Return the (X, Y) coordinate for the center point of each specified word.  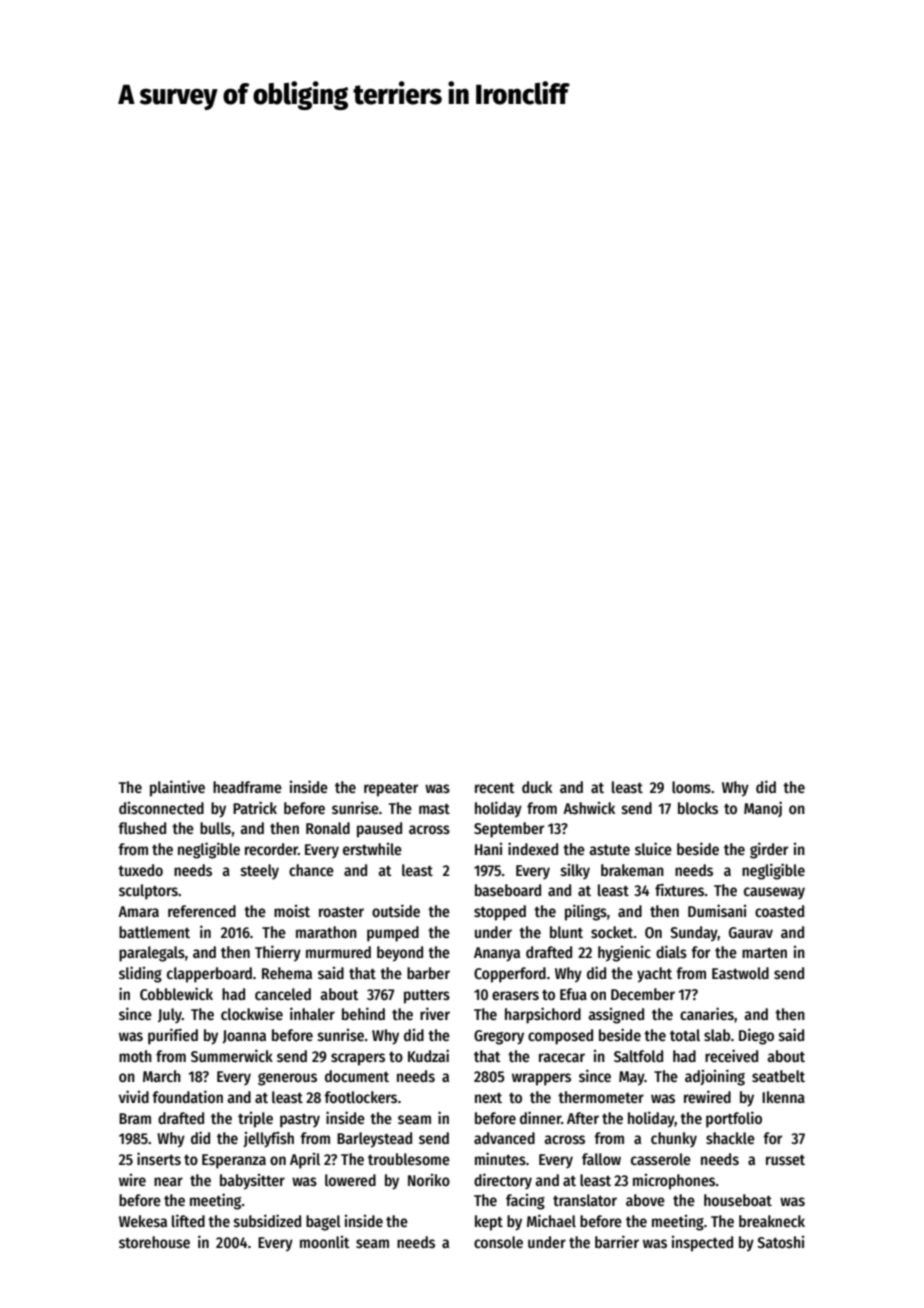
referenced (202, 911)
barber (428, 973)
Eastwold (740, 973)
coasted (779, 911)
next (488, 1098)
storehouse (154, 1242)
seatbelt (778, 1076)
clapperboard (209, 975)
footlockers (360, 1097)
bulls (215, 828)
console (498, 1242)
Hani (488, 849)
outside (396, 910)
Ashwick (589, 808)
